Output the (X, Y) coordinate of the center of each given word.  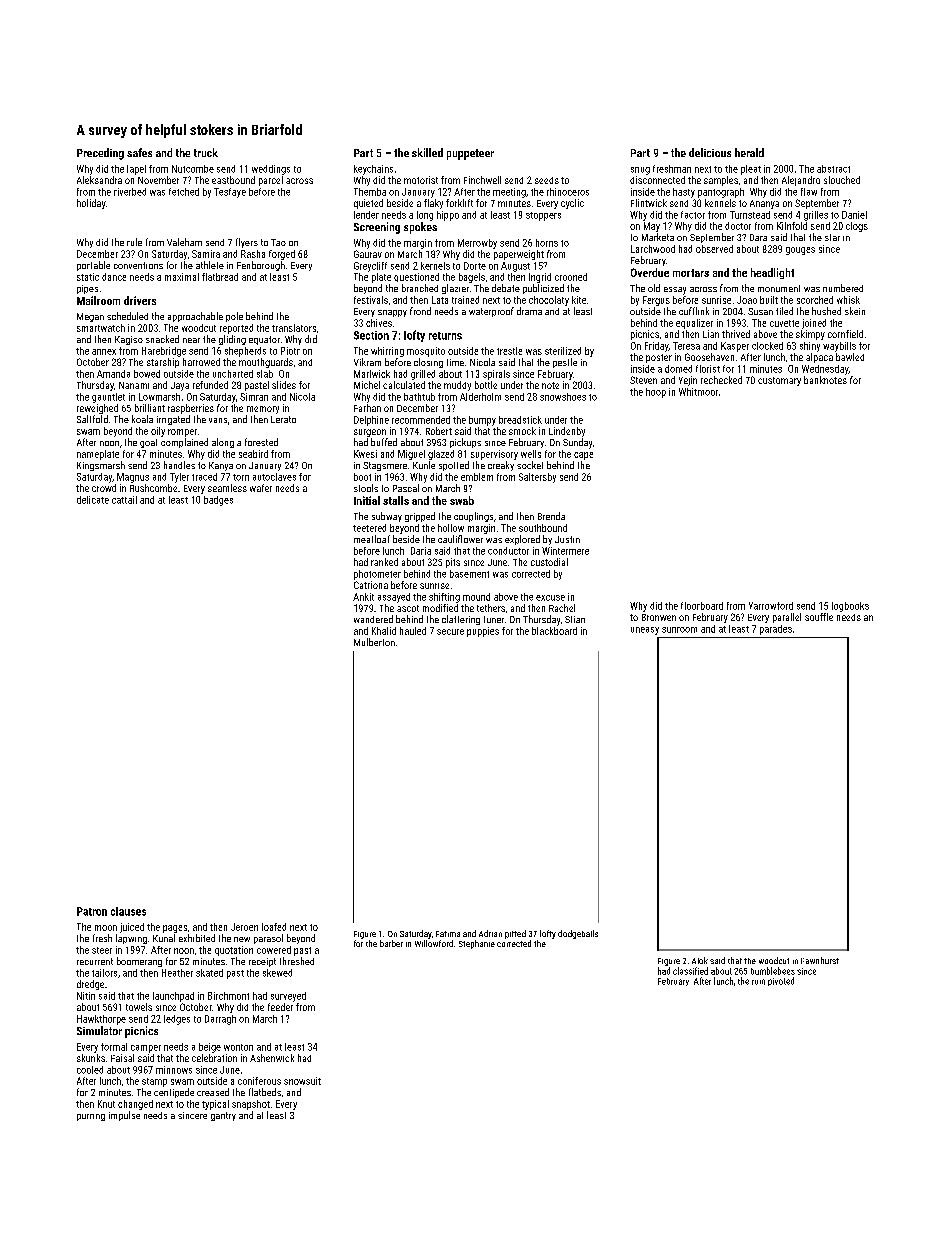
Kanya (221, 466)
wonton (238, 1047)
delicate (93, 500)
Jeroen (244, 927)
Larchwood (653, 249)
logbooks (850, 607)
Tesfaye (230, 193)
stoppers (543, 216)
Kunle (424, 465)
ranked (384, 562)
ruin (758, 982)
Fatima (448, 934)
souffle (819, 617)
